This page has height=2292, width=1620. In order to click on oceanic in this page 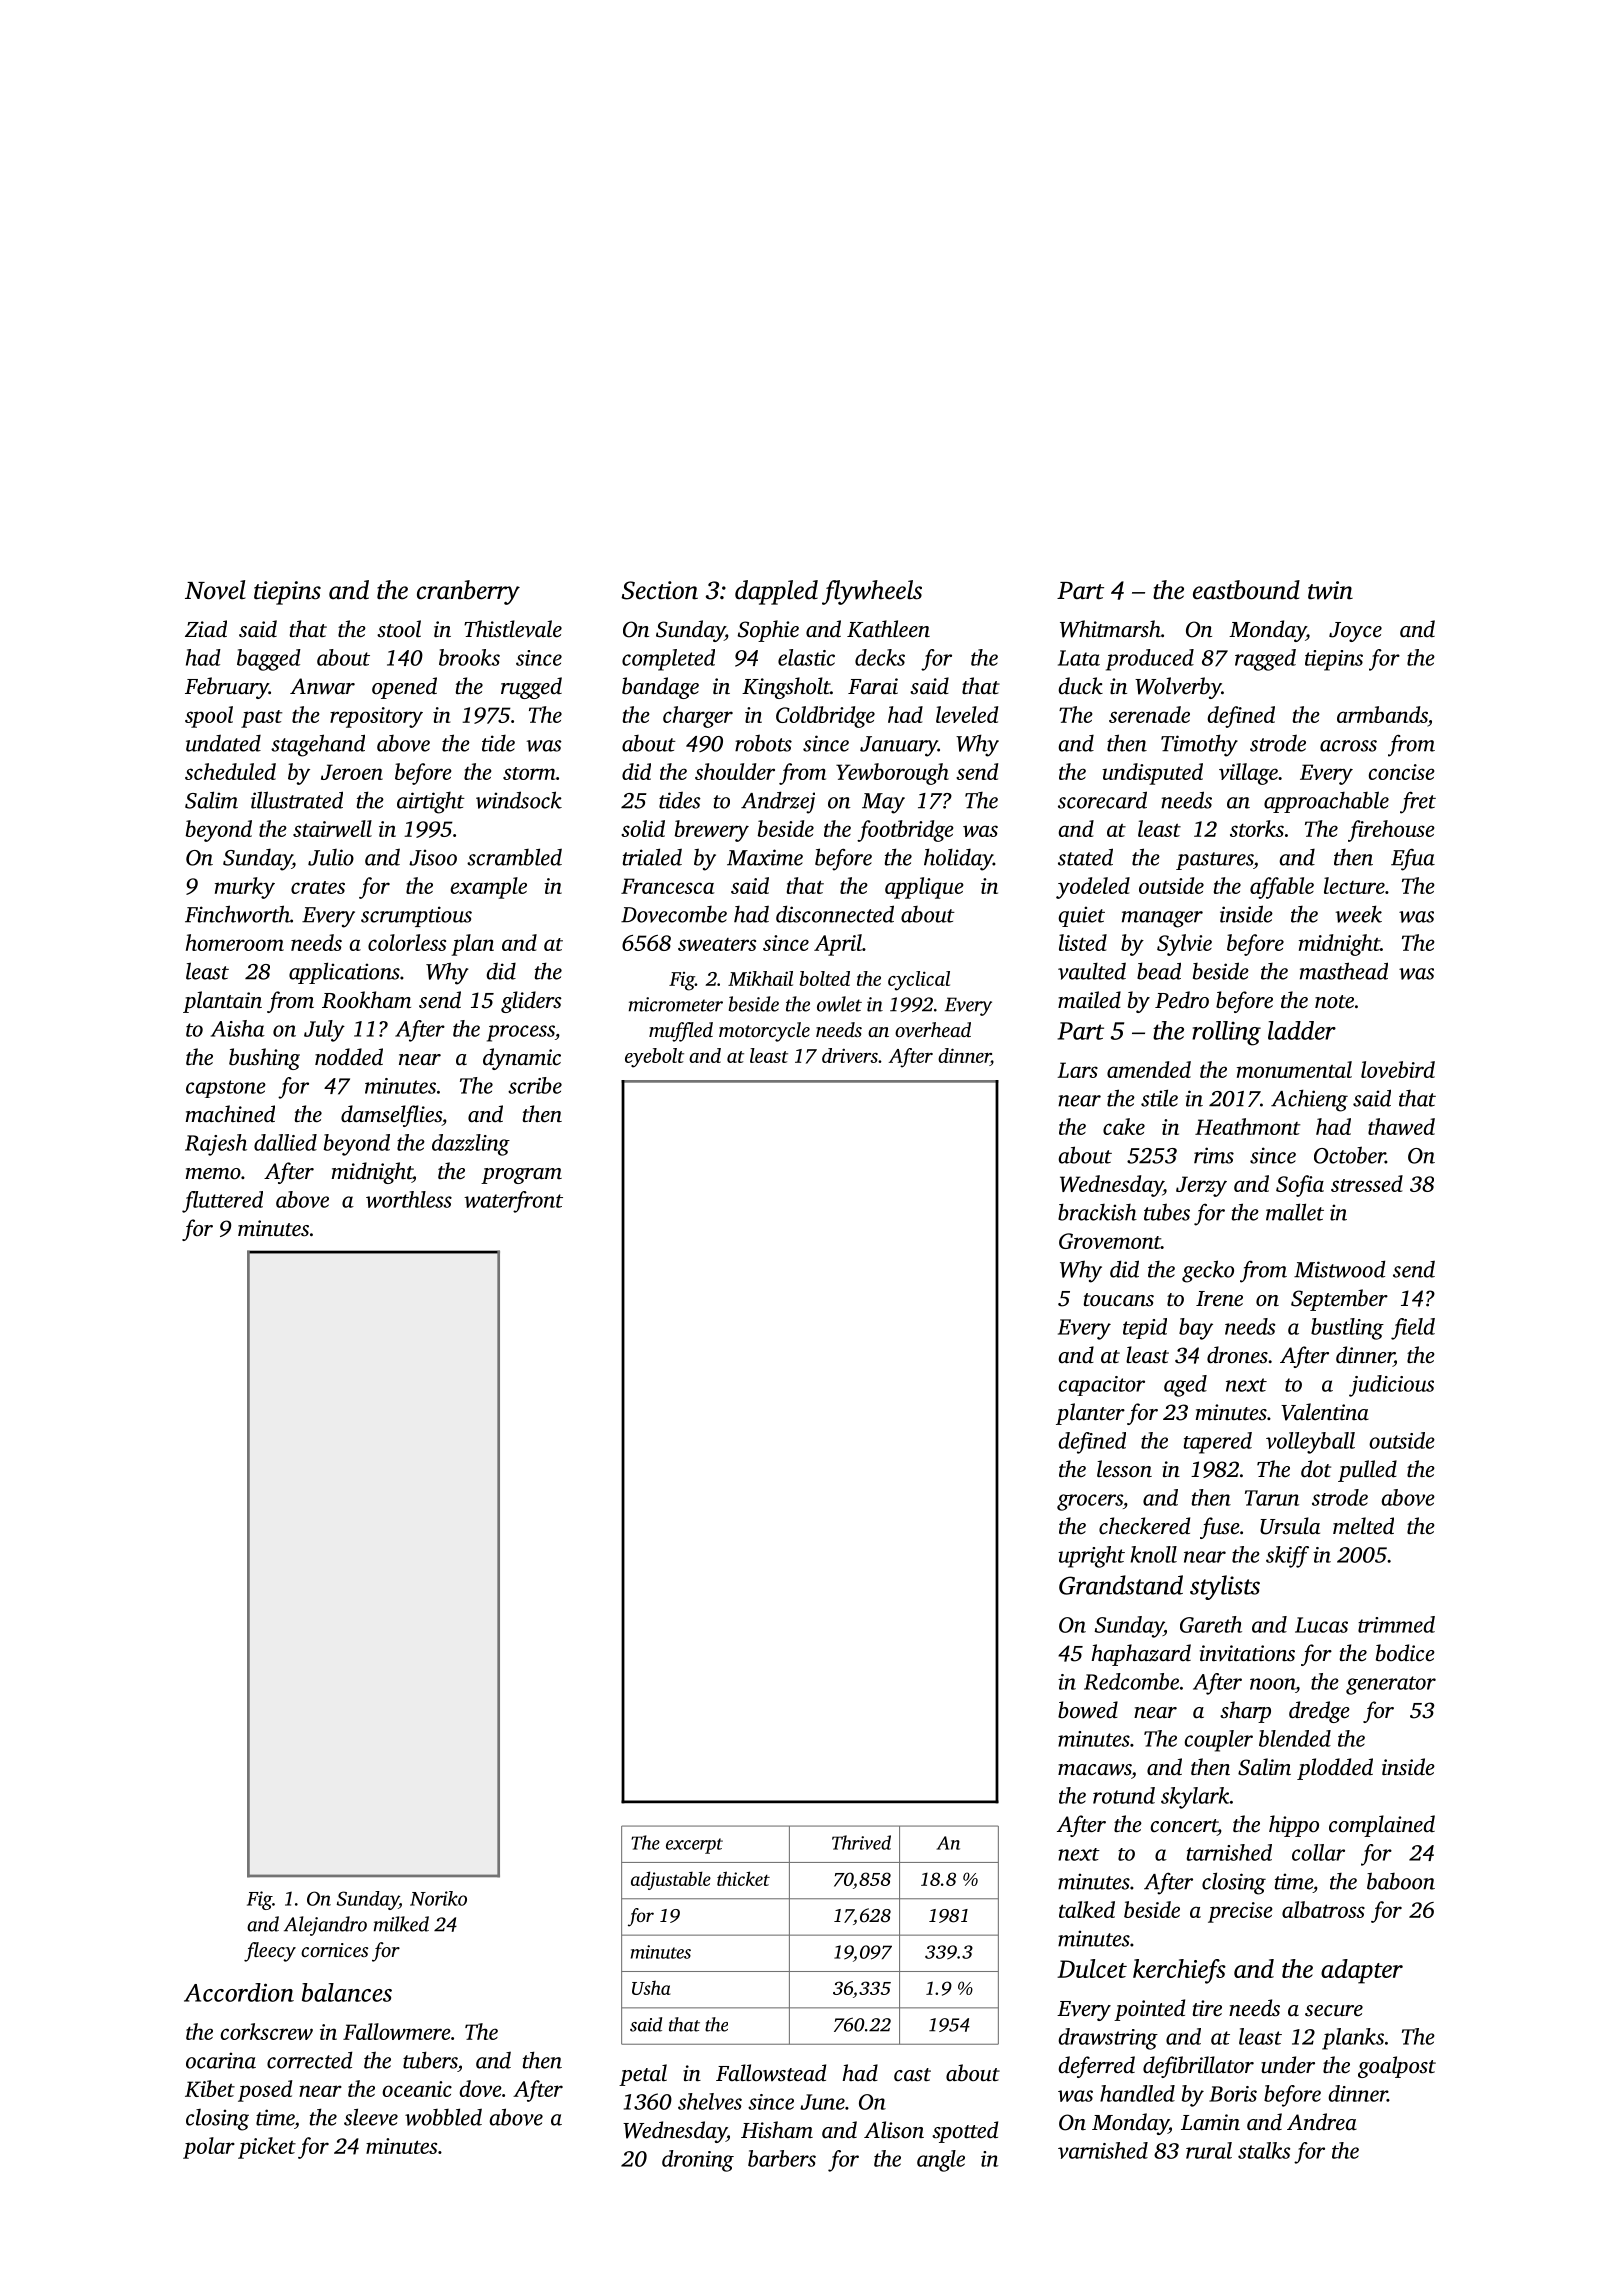, I will do `click(417, 2089)`.
